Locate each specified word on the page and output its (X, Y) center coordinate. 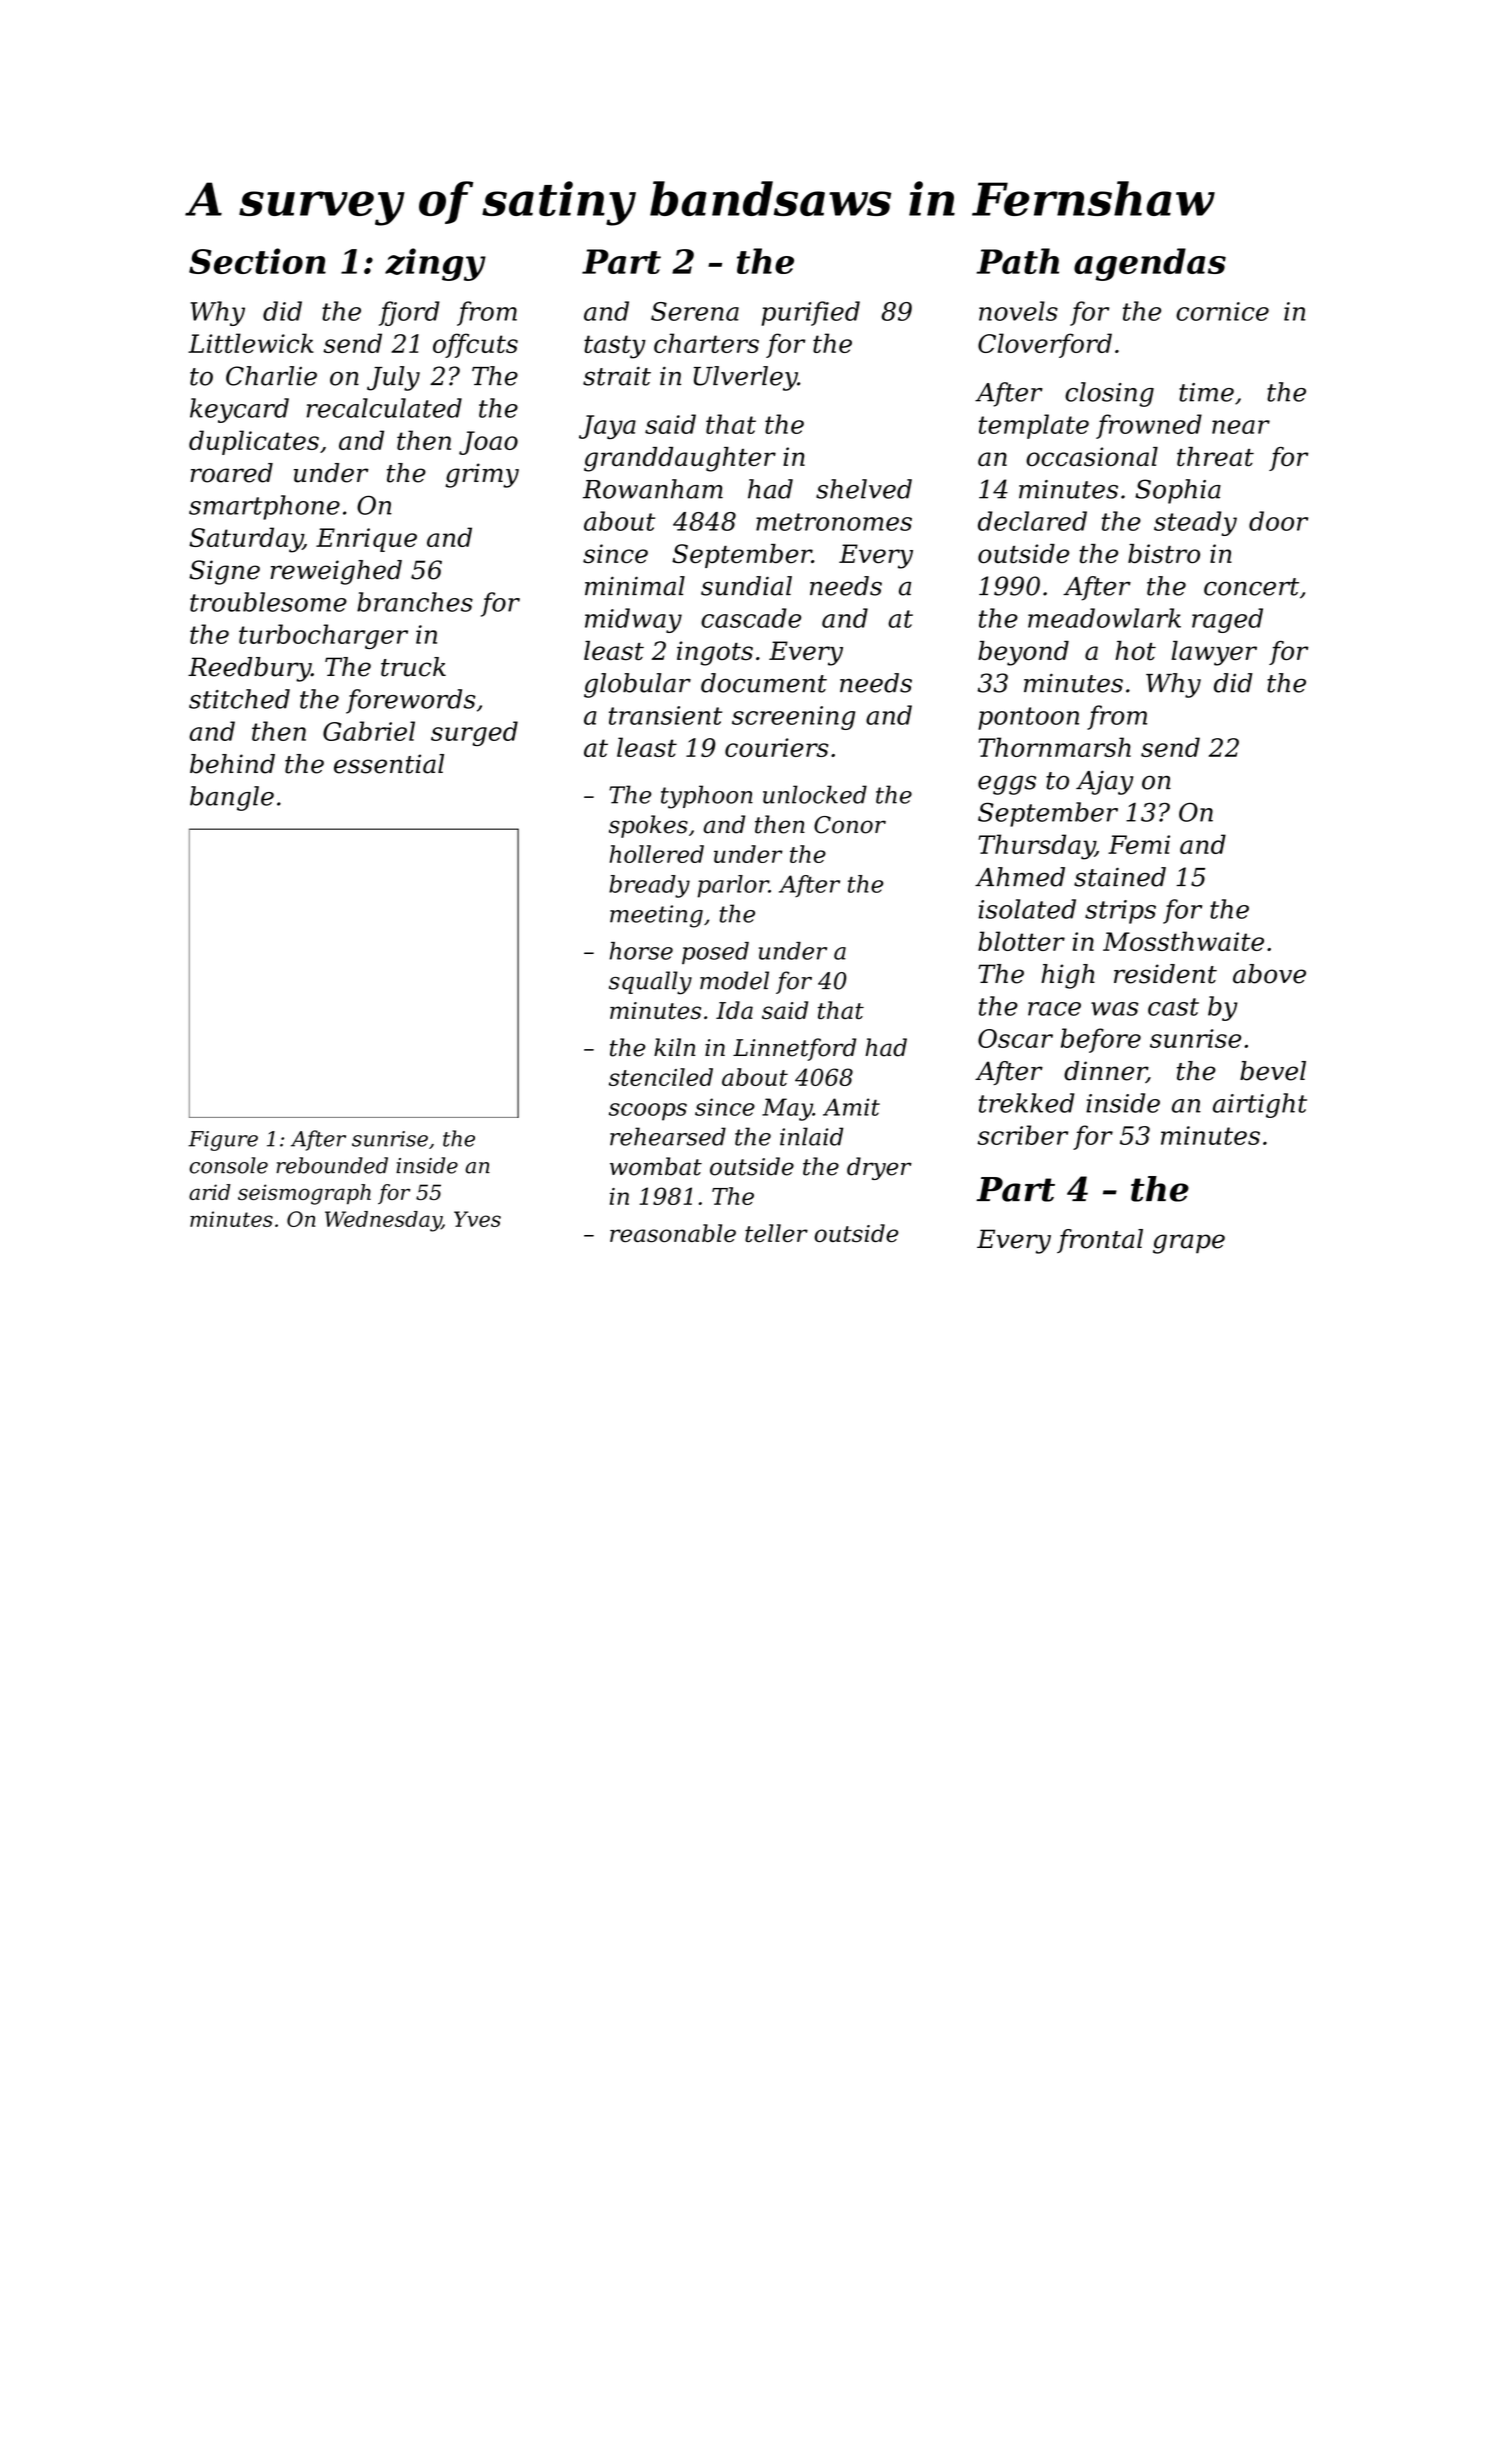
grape (1189, 1244)
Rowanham (653, 489)
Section (257, 261)
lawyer (1214, 653)
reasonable (673, 1233)
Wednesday (383, 1221)
